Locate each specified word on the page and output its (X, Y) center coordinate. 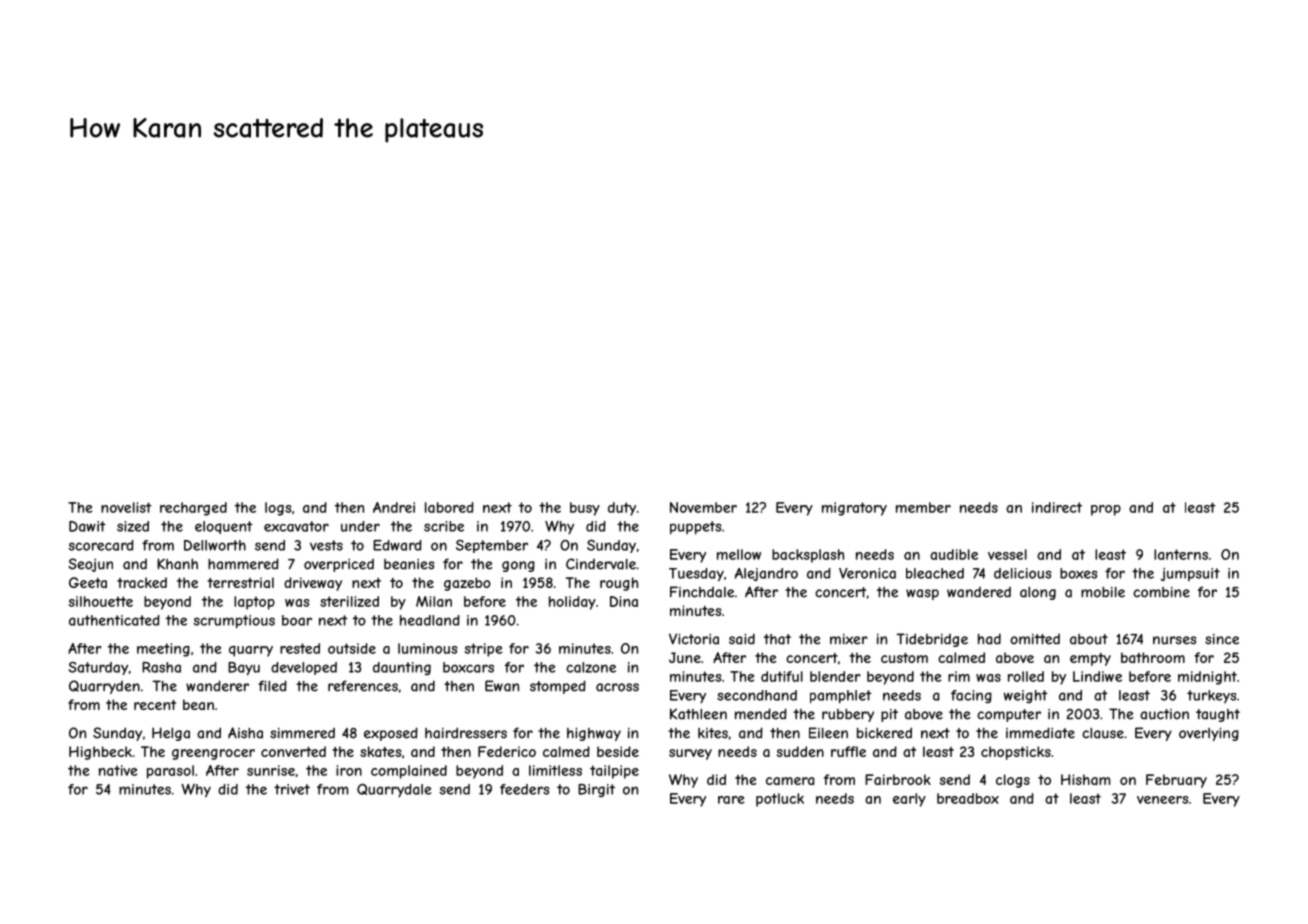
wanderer (217, 686)
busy (585, 509)
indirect (1057, 507)
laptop (254, 603)
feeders (524, 789)
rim (959, 676)
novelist (126, 507)
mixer (849, 639)
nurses (1175, 640)
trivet (292, 789)
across (617, 687)
